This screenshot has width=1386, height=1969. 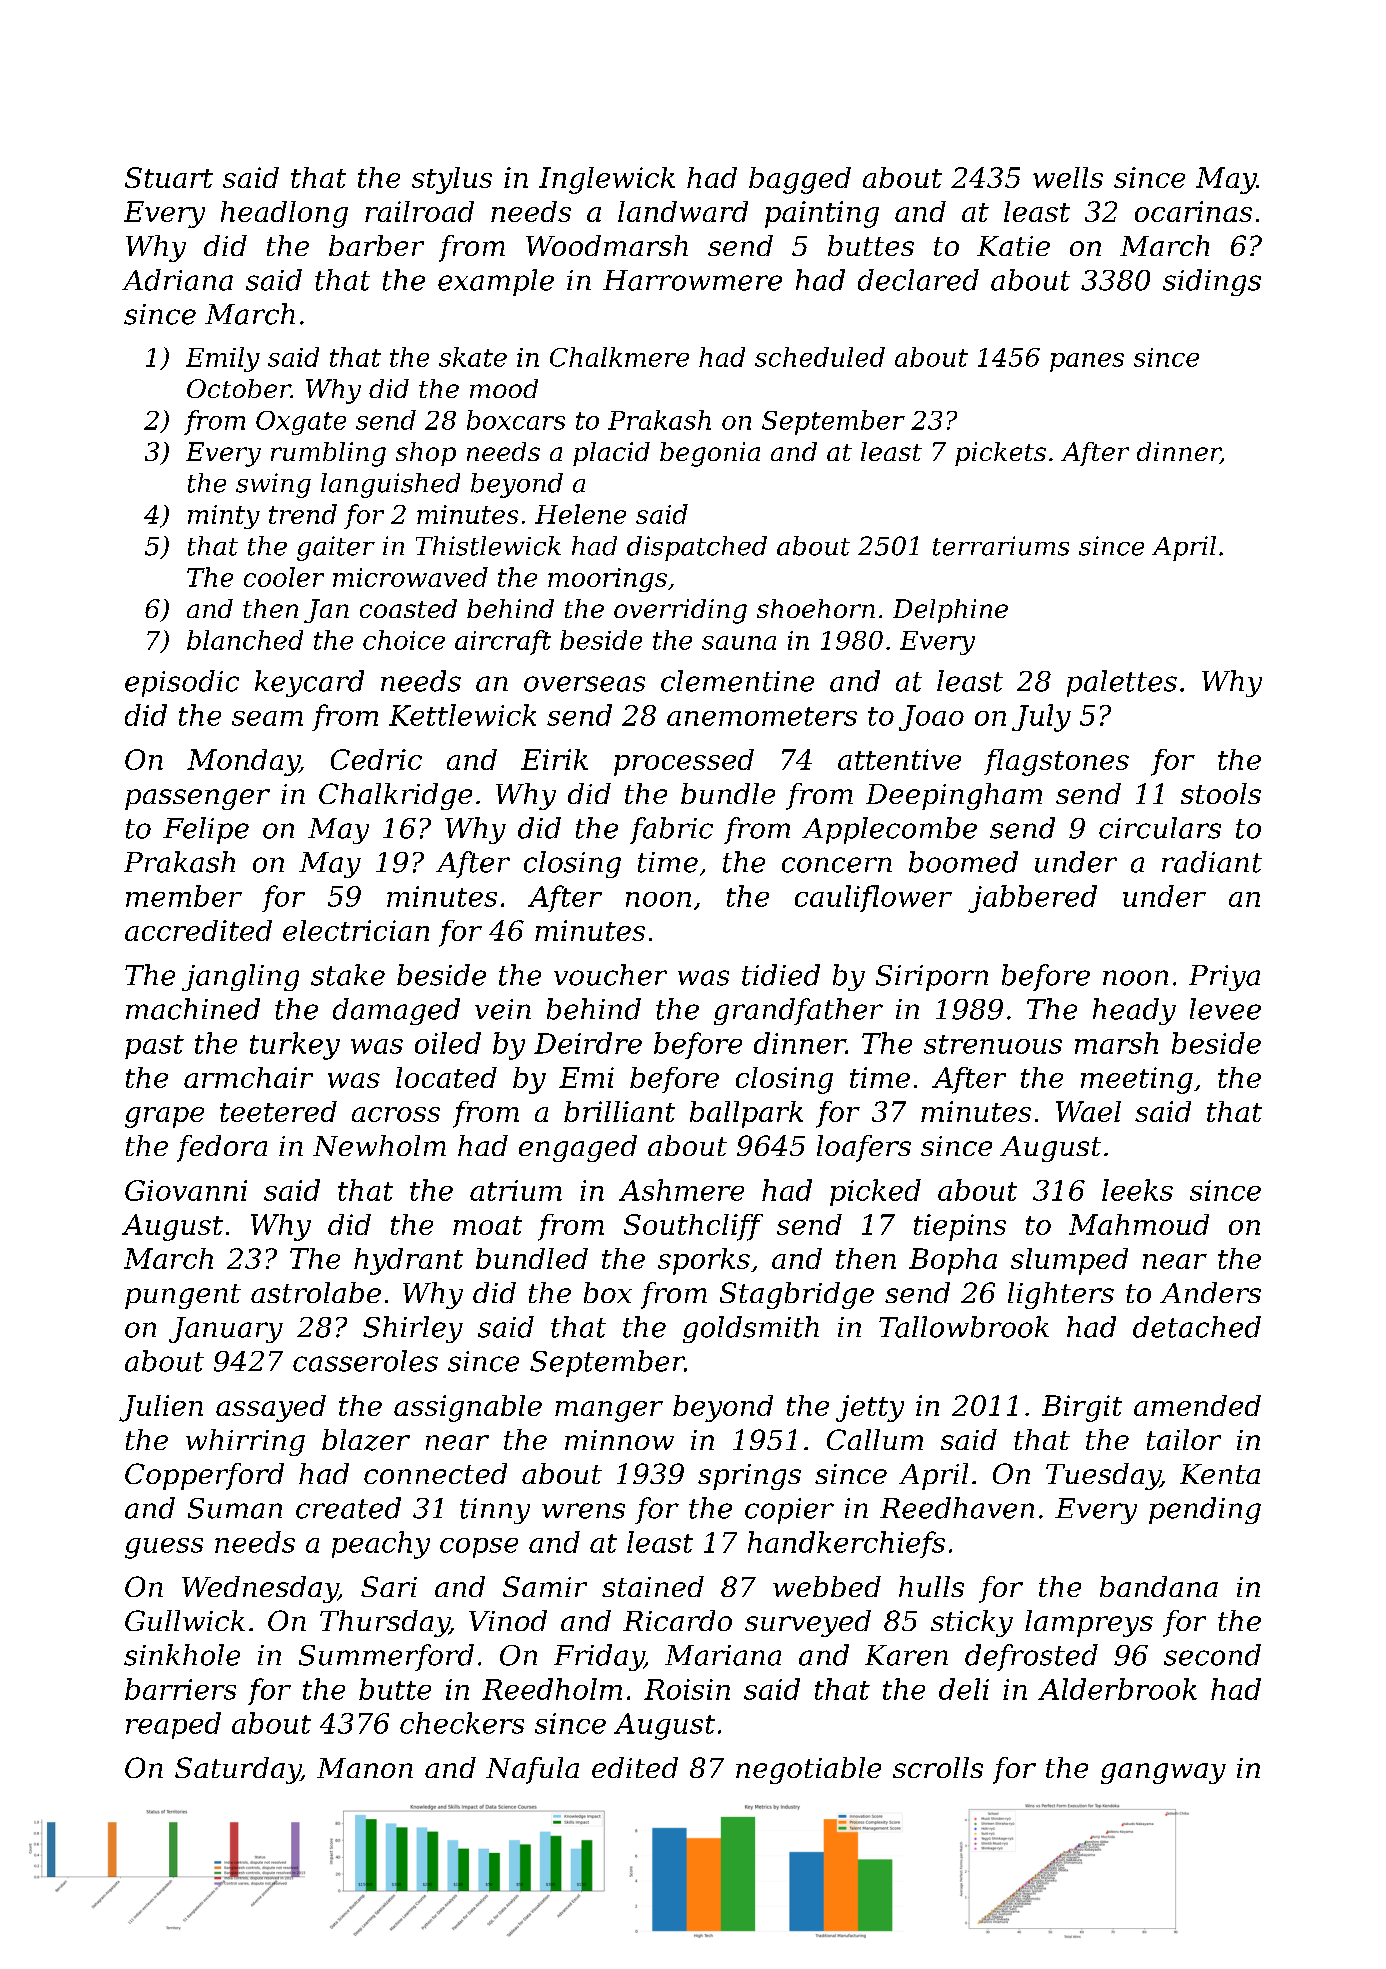 What do you see at coordinates (169, 177) in the screenshot?
I see `Stuart` at bounding box center [169, 177].
